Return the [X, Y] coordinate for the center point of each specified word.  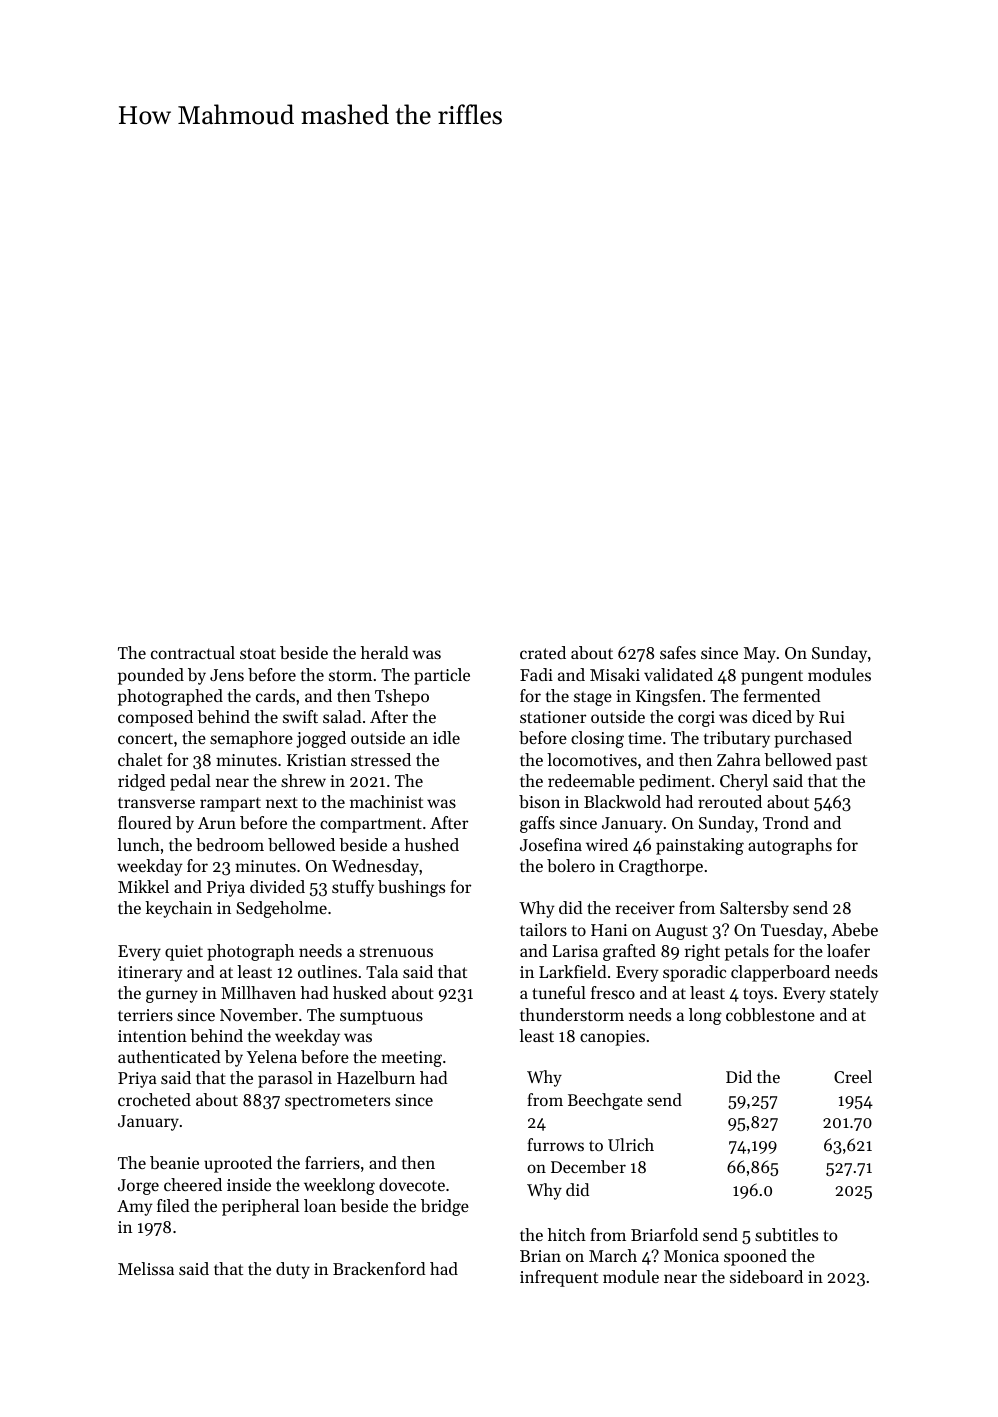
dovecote [412, 1184]
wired [607, 844]
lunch [138, 844]
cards [275, 695]
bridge [445, 1207]
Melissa [146, 1268]
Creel [853, 1076]
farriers [332, 1162]
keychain [178, 909]
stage [593, 698]
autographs [790, 846]
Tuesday [792, 931]
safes [678, 652]
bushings [411, 888]
